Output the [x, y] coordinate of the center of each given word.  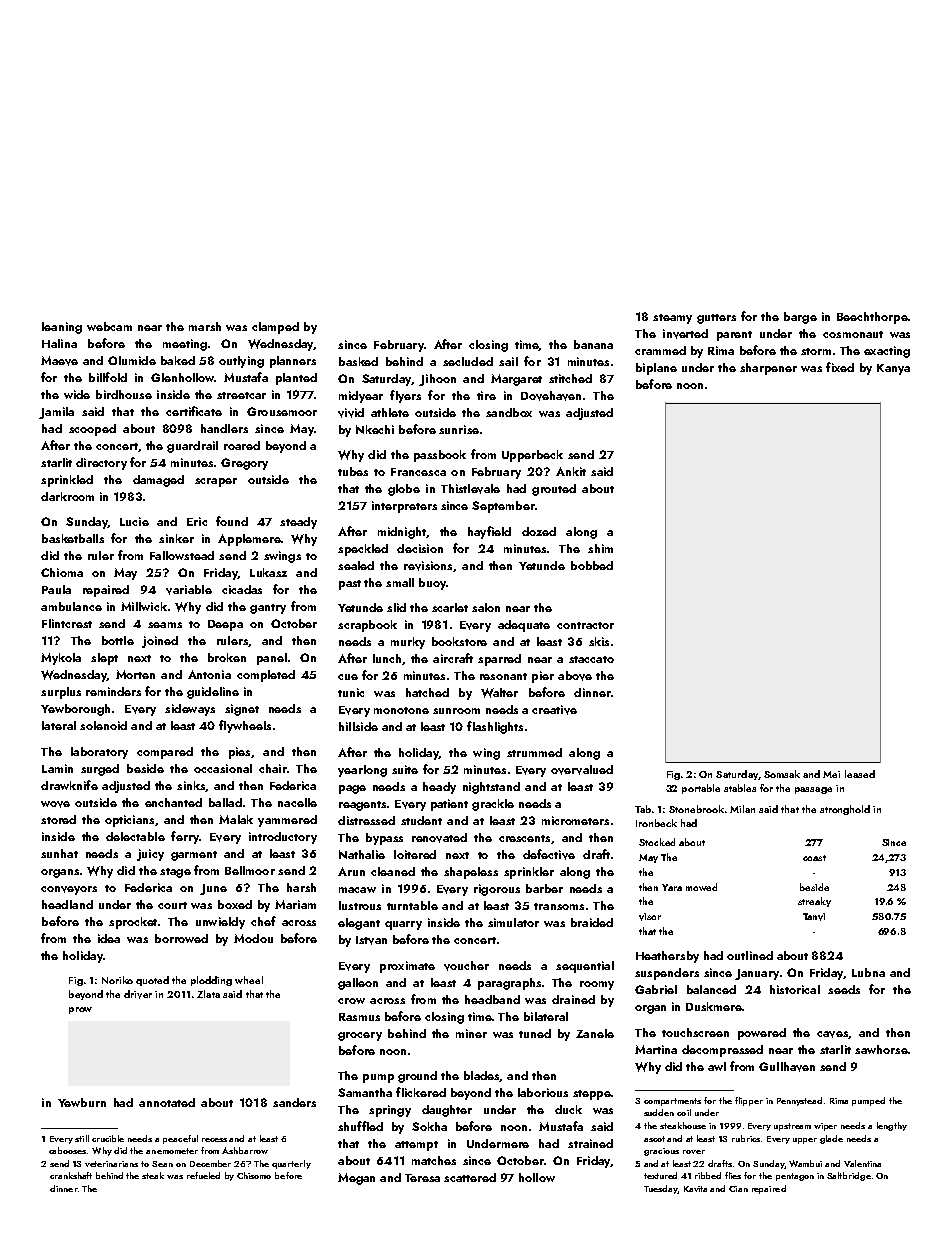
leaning [62, 328]
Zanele [595, 1033]
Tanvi [814, 917]
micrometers [575, 820]
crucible [108, 1138]
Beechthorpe [872, 318]
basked [358, 361]
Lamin [57, 768]
